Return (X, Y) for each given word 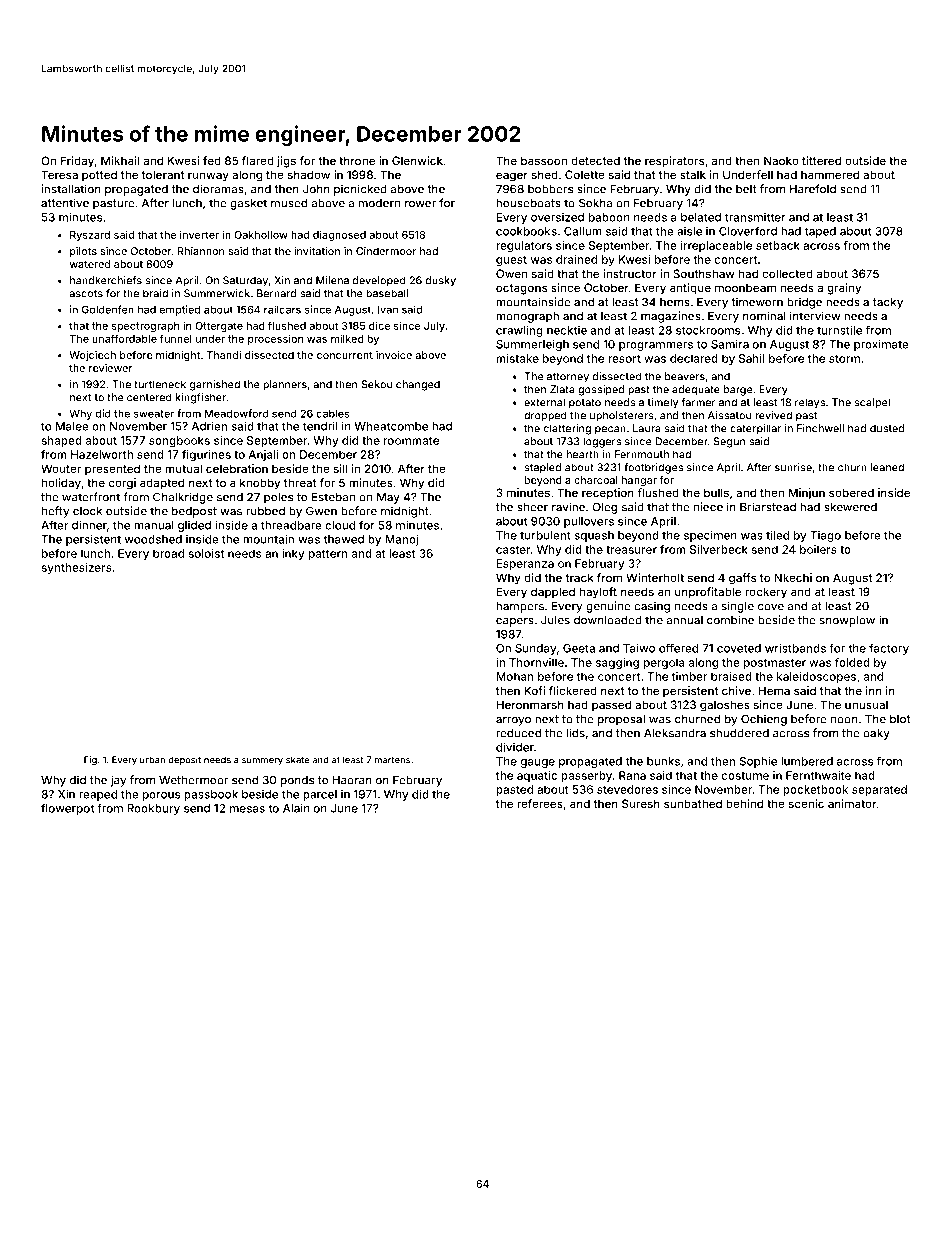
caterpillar (755, 429)
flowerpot (67, 809)
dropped (545, 416)
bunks (663, 761)
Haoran (352, 780)
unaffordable (124, 338)
